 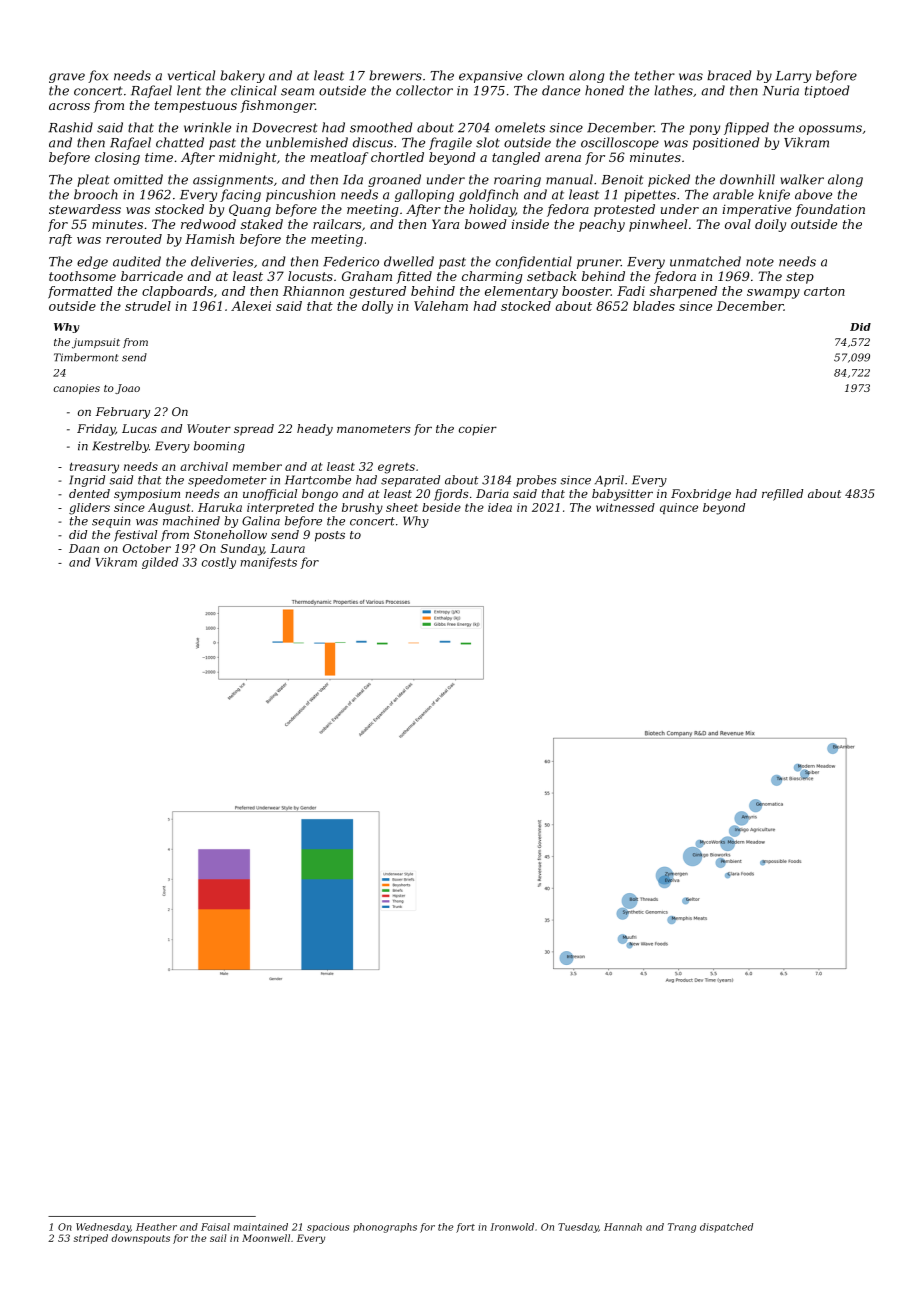 What do you see at coordinates (655, 75) in the image?
I see `tether` at bounding box center [655, 75].
